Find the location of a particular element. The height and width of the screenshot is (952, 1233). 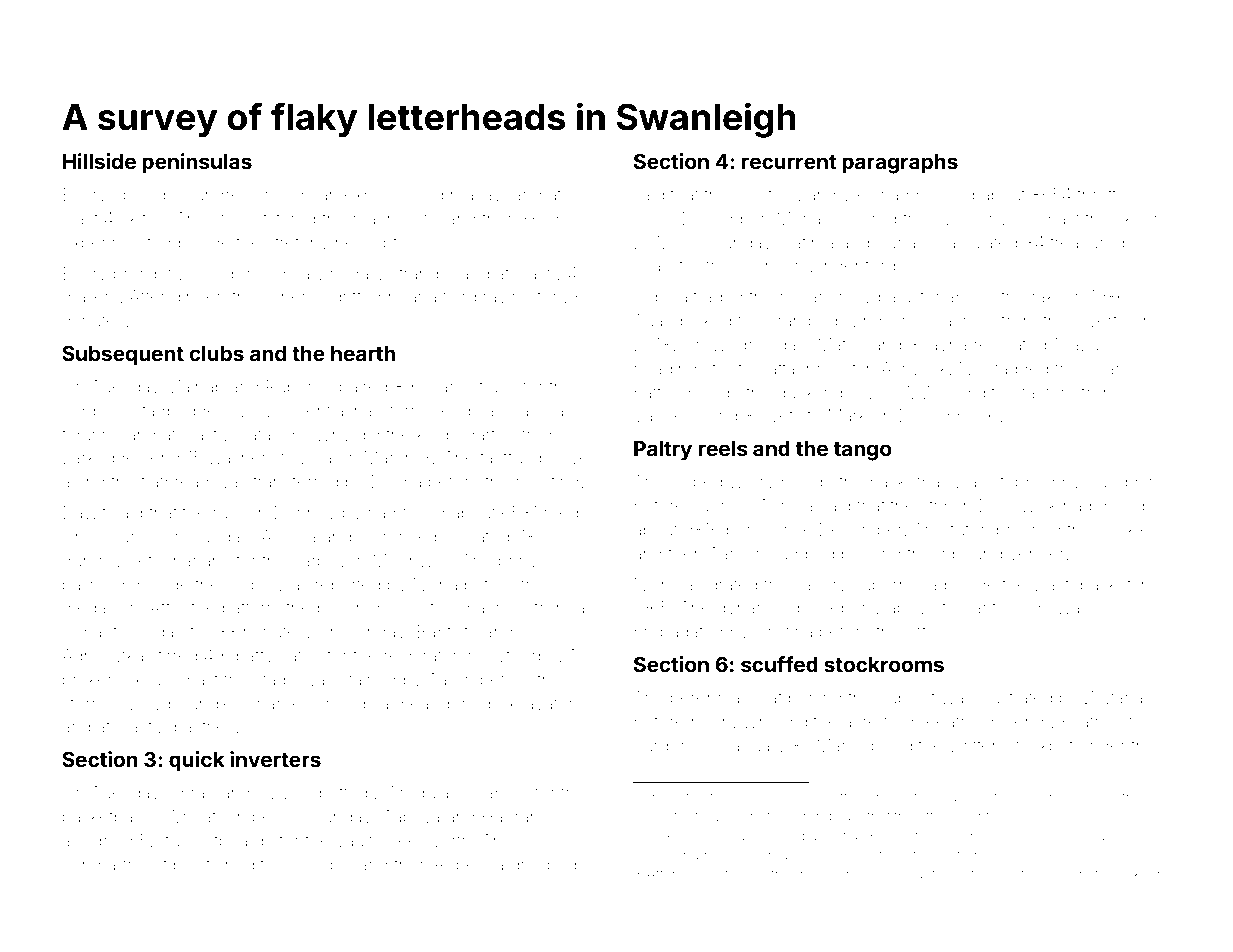

throttles is located at coordinates (1108, 194).
